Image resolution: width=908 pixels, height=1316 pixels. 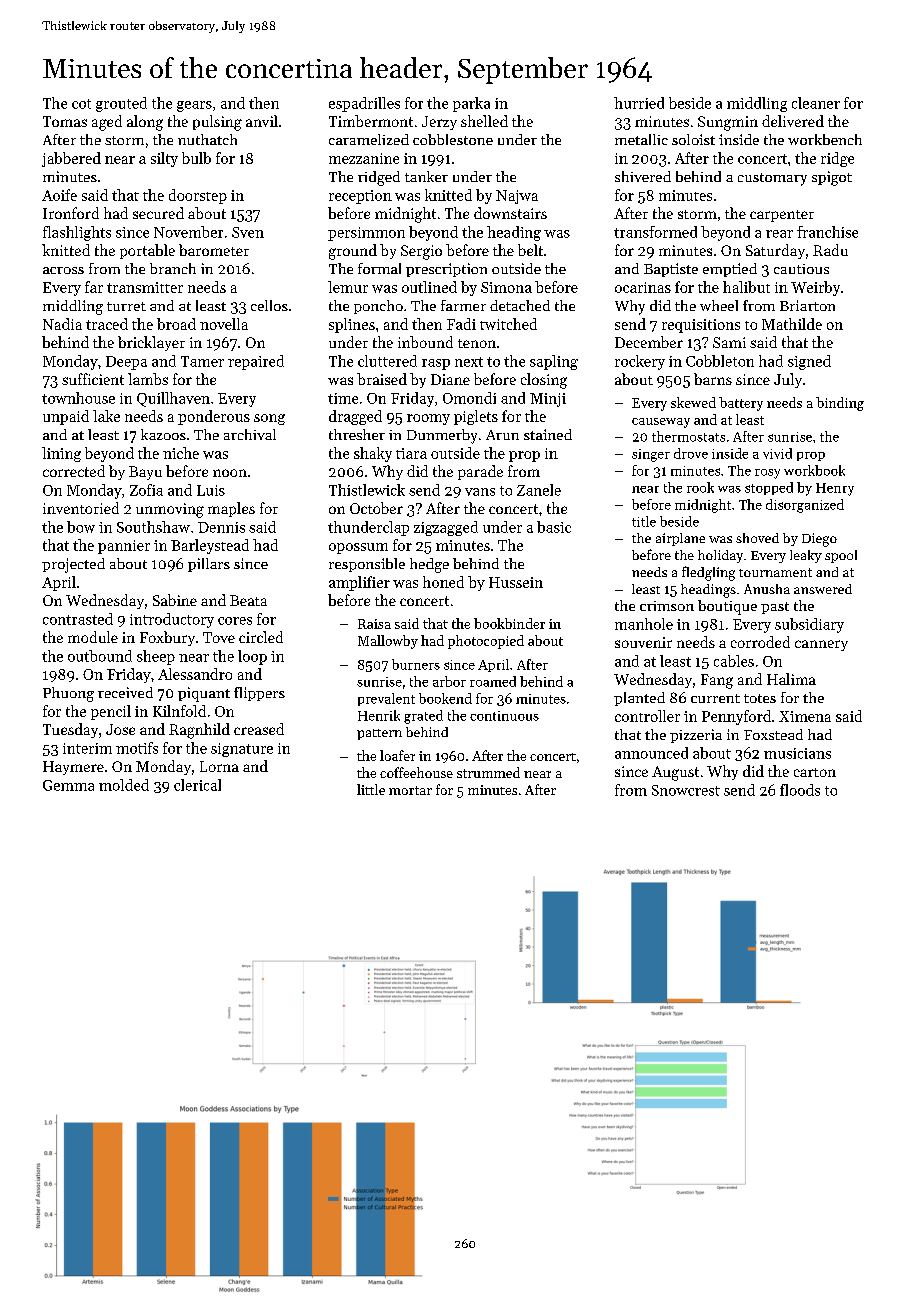 What do you see at coordinates (471, 104) in the document?
I see `parka` at bounding box center [471, 104].
